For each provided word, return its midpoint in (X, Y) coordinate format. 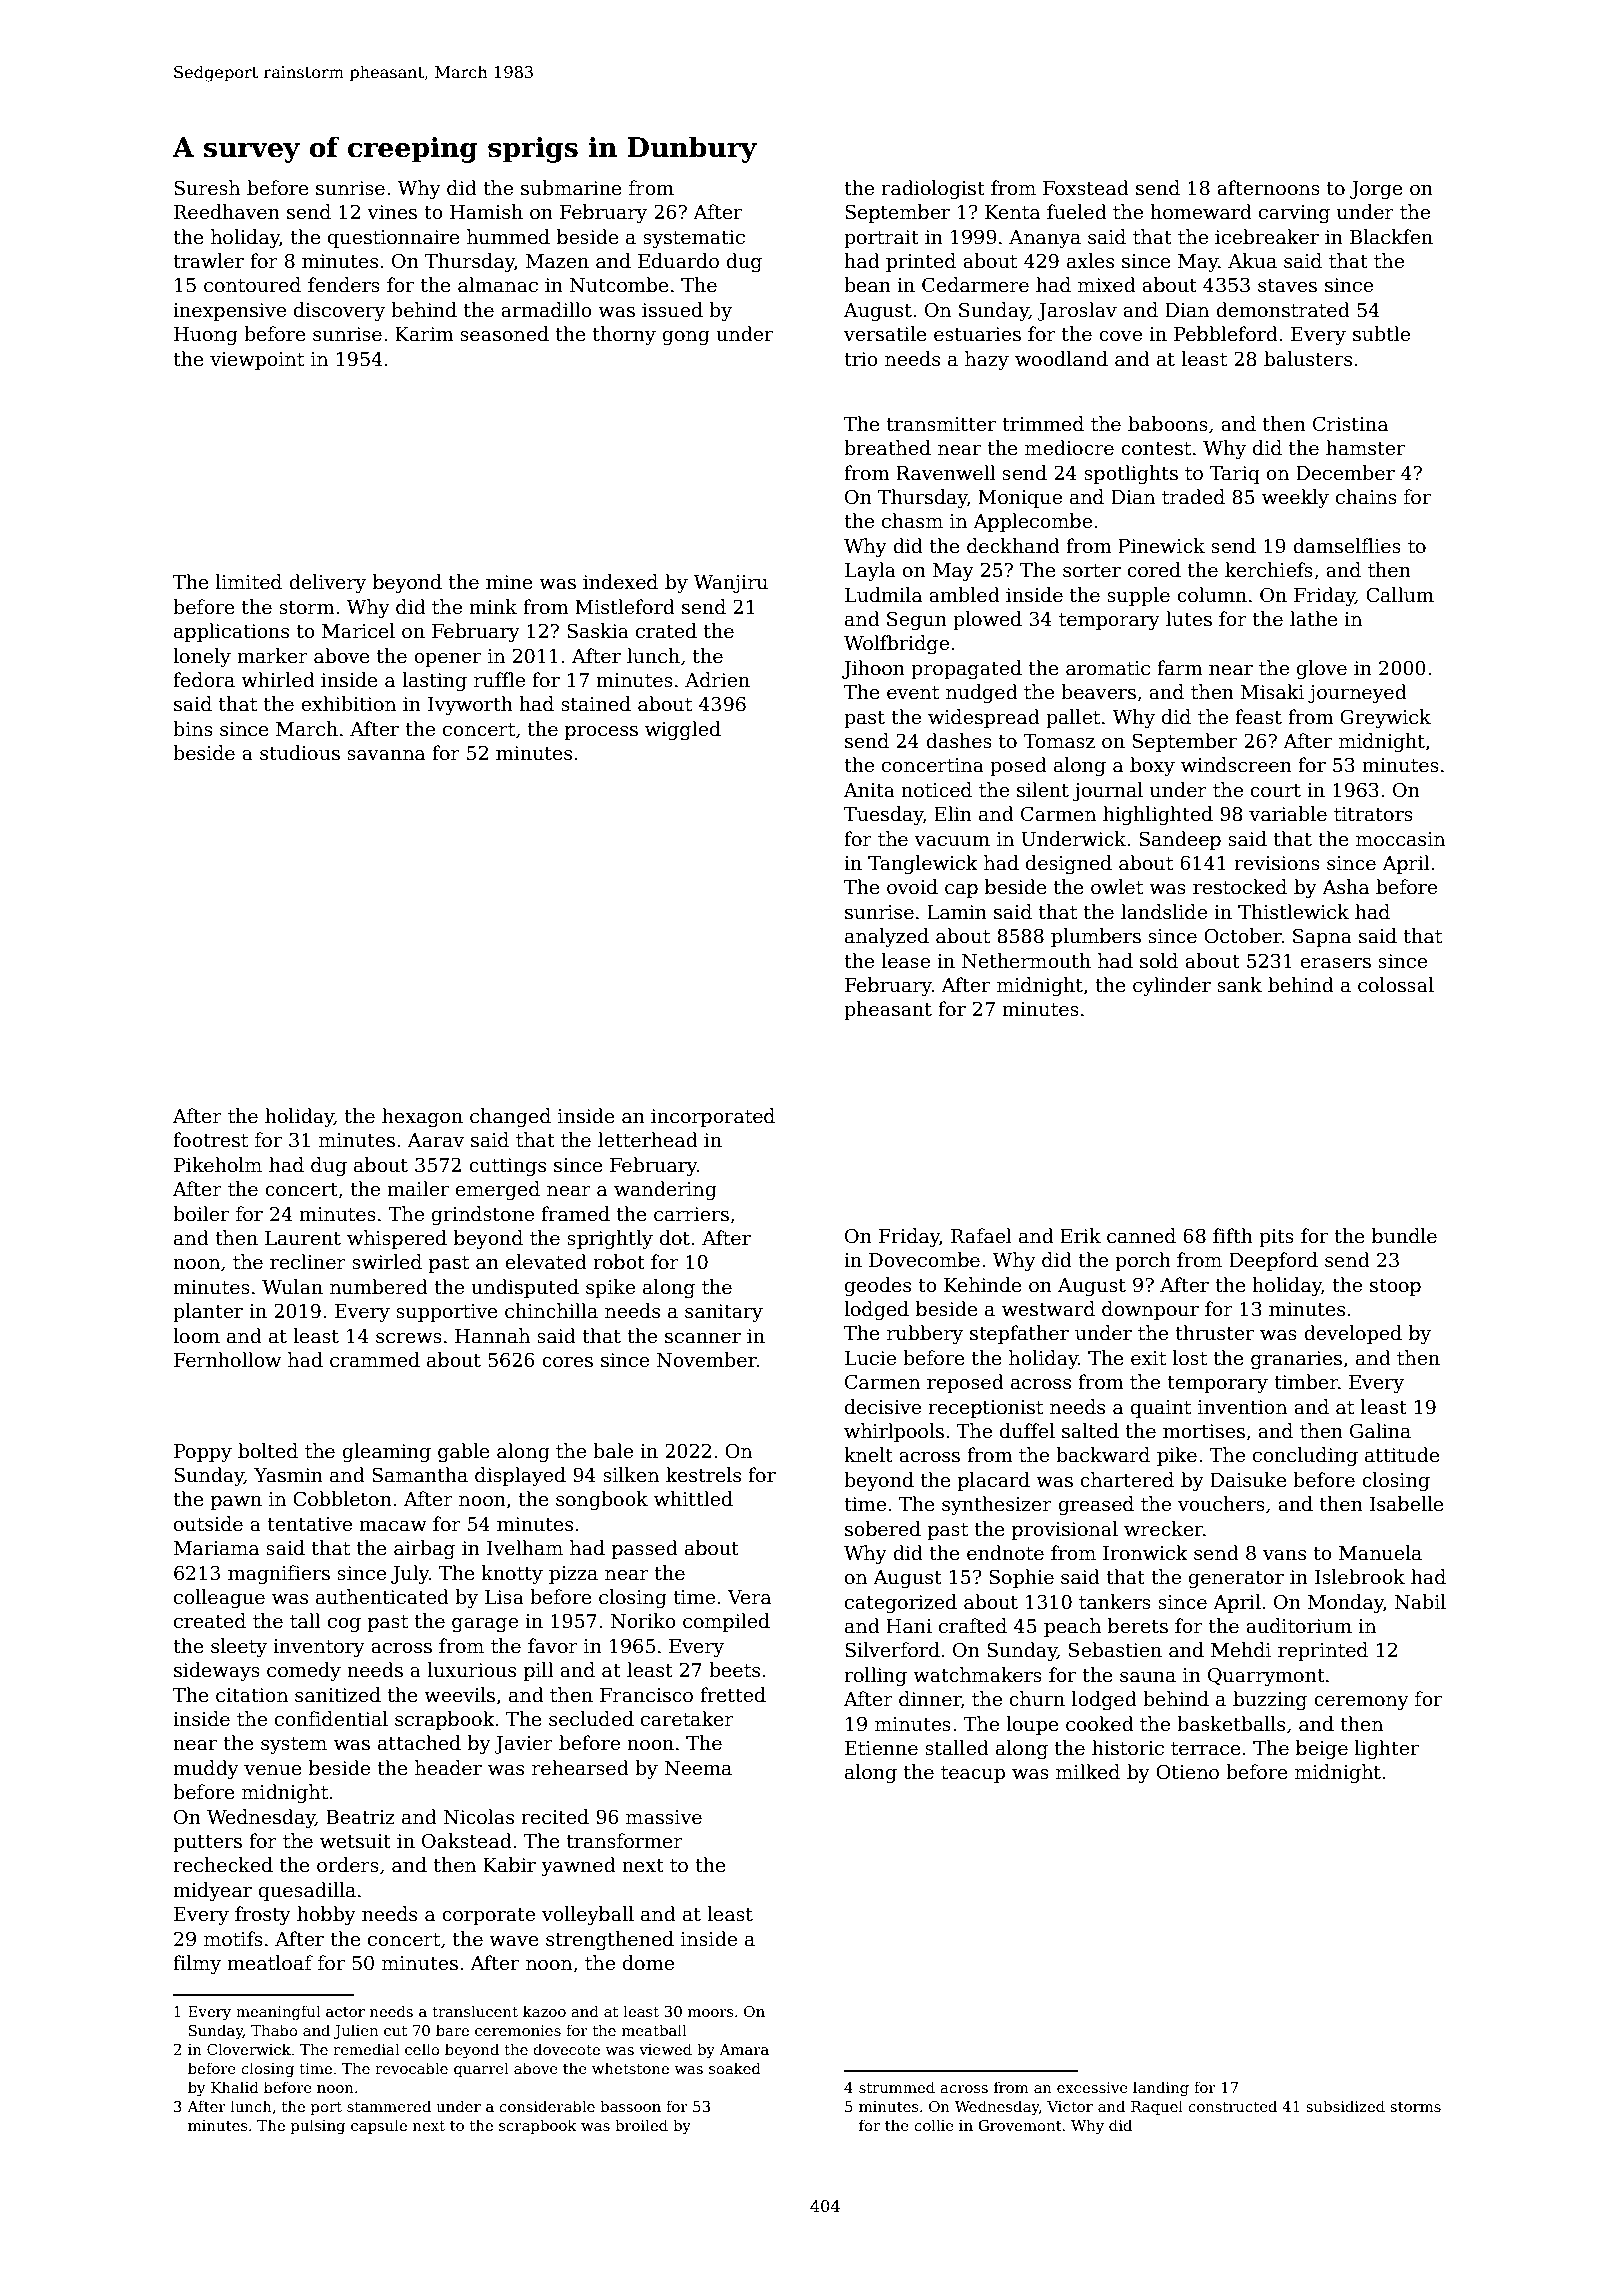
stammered (389, 2106)
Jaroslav (1077, 311)
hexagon (422, 1117)
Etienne (881, 1748)
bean (867, 285)
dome (648, 1963)
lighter (1387, 1749)
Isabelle (1407, 1504)
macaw (393, 1526)
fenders (344, 285)
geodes (878, 1286)
